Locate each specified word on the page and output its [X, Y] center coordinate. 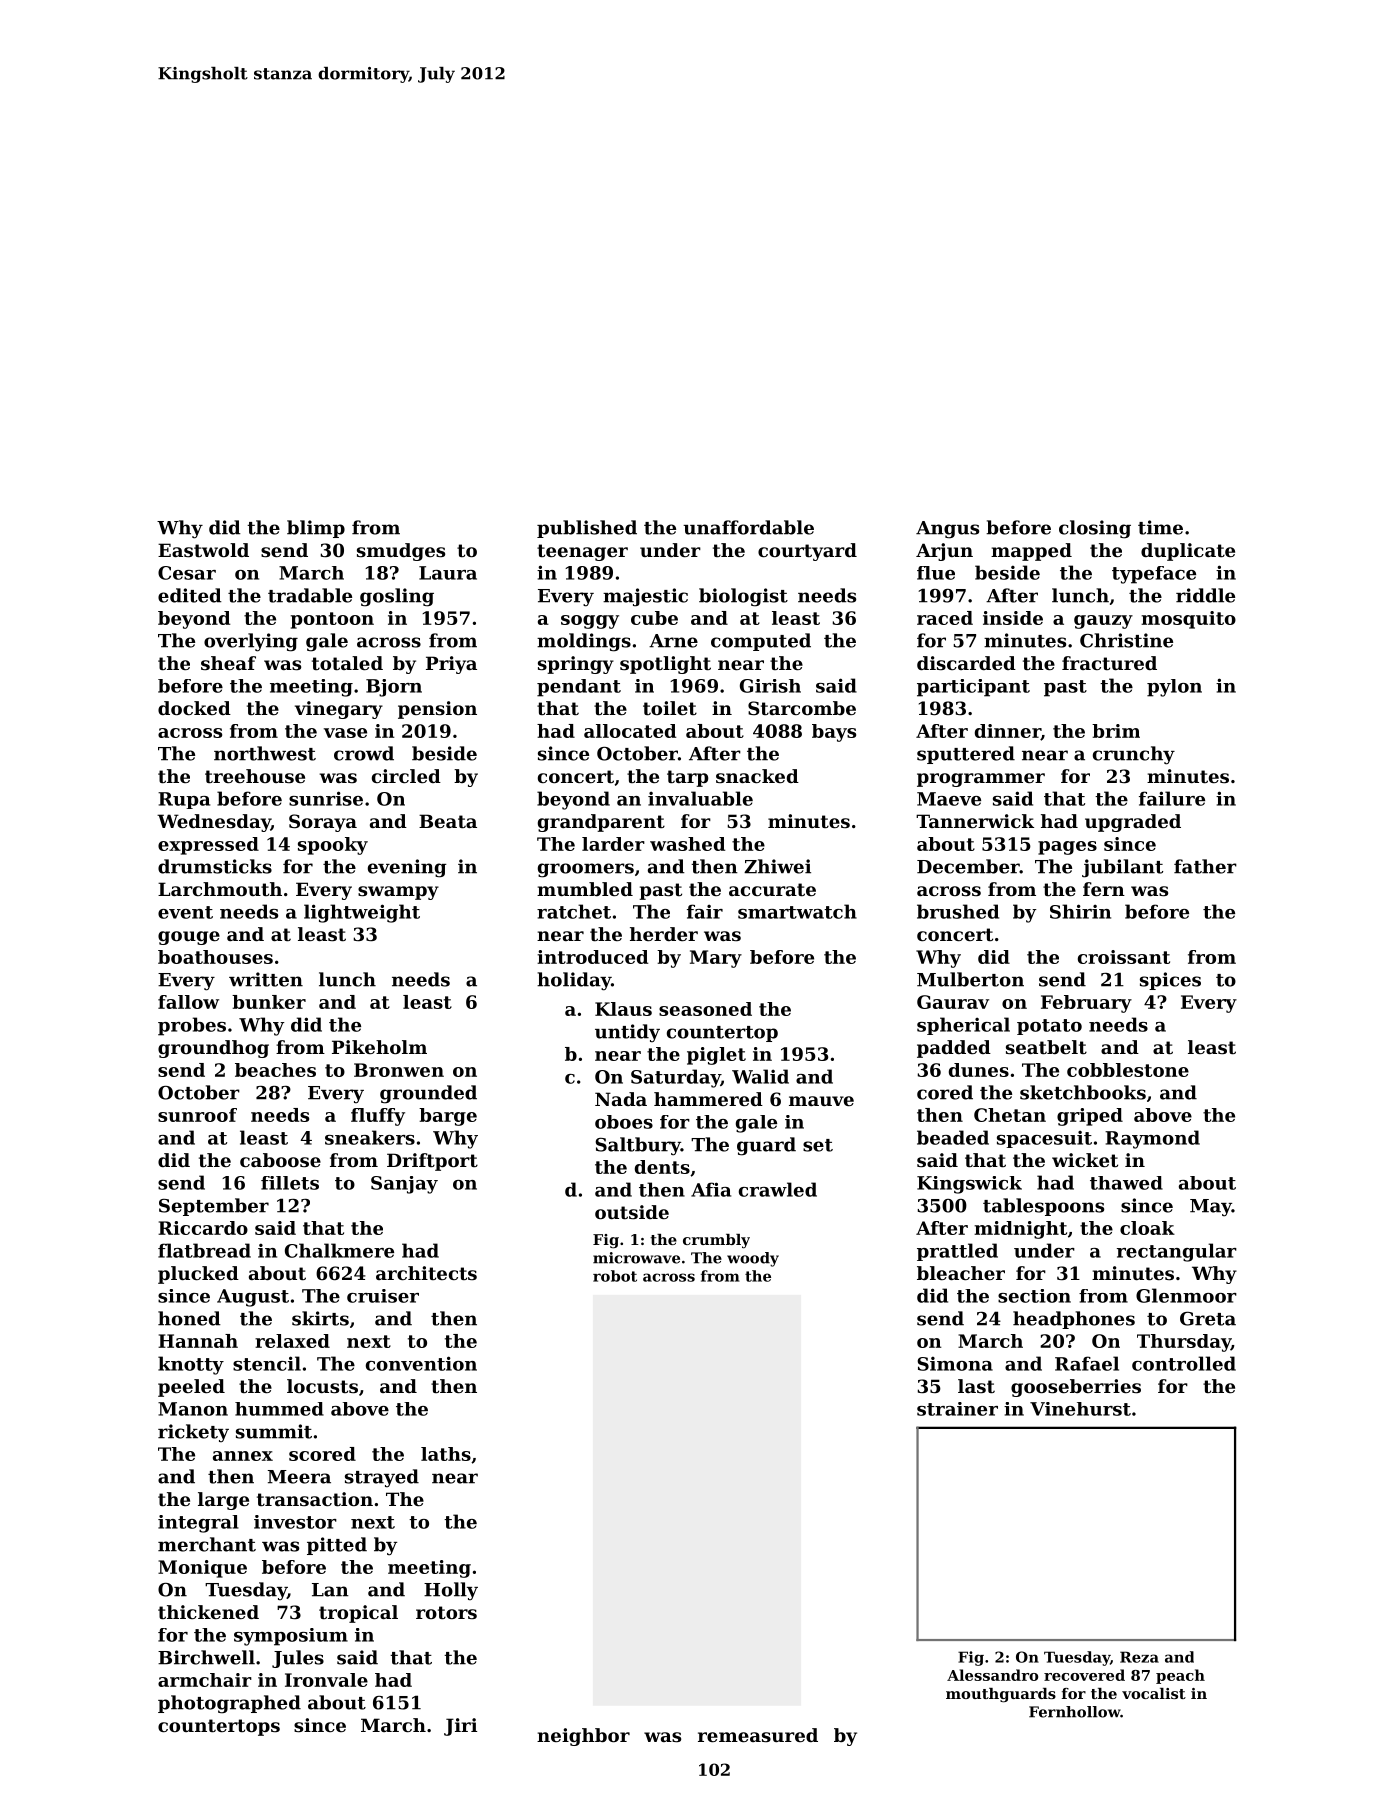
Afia [711, 1189]
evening [407, 868]
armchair [205, 1680]
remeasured [758, 1735]
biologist [743, 597]
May [1211, 1208]
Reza [1139, 1657]
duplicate [1188, 552]
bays [834, 733]
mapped [1031, 552]
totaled [347, 663]
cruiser [383, 1296]
